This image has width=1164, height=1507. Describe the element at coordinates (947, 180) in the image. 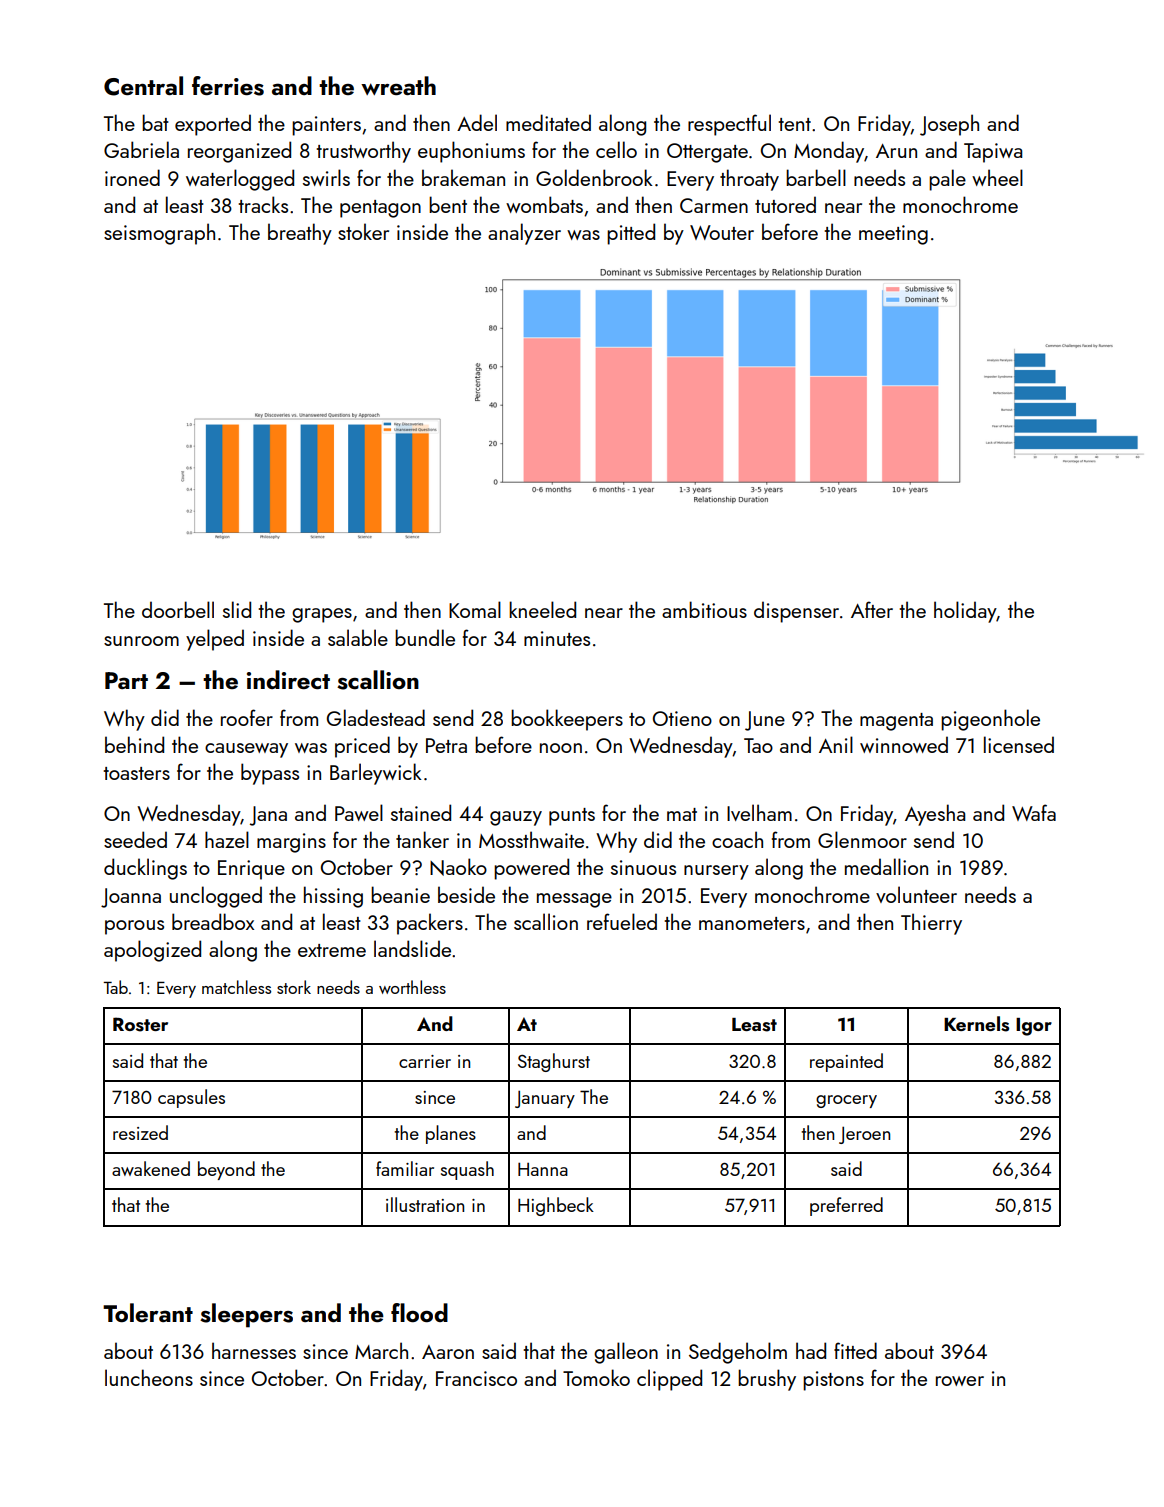

I see `pale` at that location.
